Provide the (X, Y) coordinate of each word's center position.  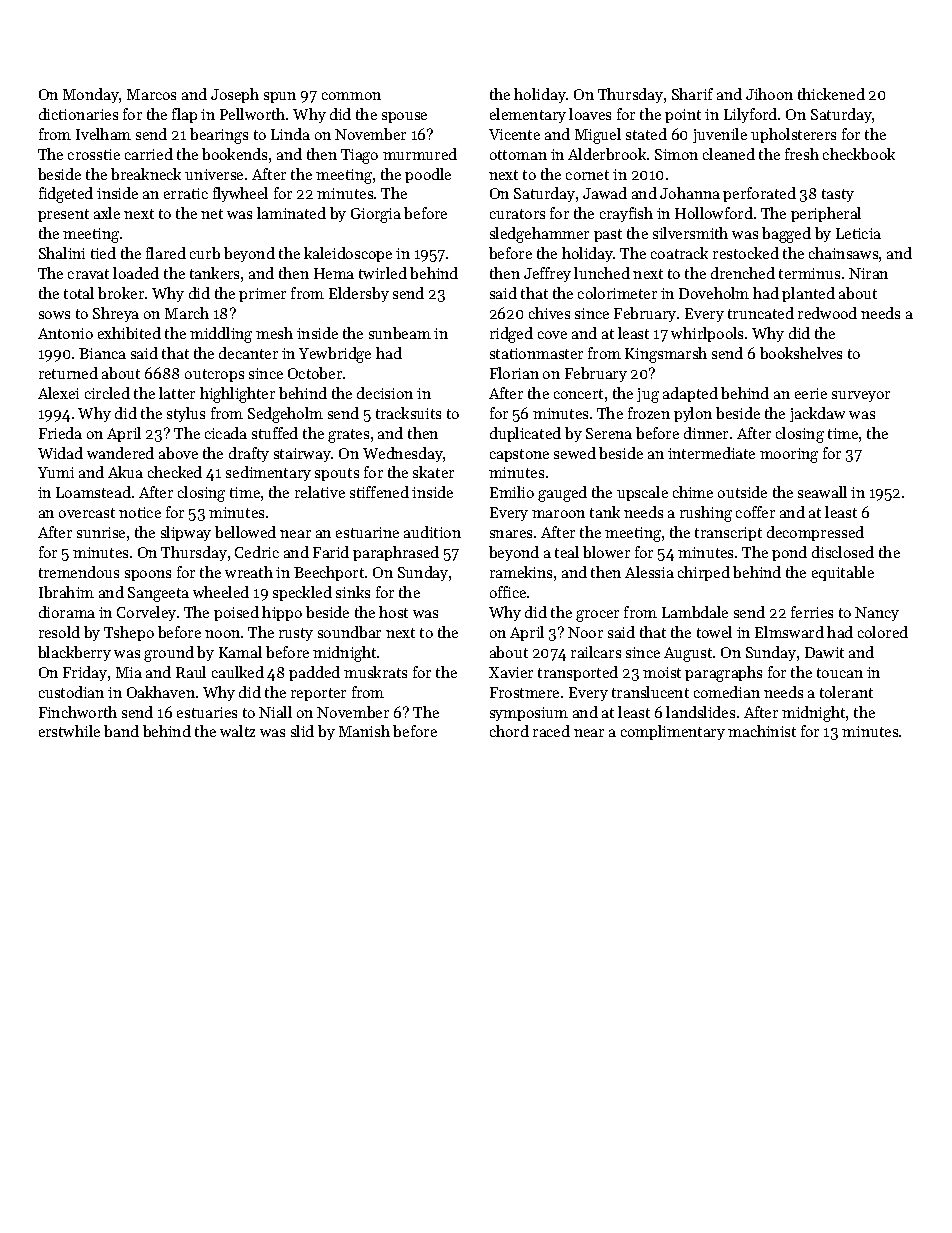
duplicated (525, 434)
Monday (91, 95)
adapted (690, 394)
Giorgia (376, 215)
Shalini (62, 253)
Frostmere (524, 692)
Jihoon (769, 94)
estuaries (207, 712)
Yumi (56, 472)
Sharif (692, 94)
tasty (838, 195)
